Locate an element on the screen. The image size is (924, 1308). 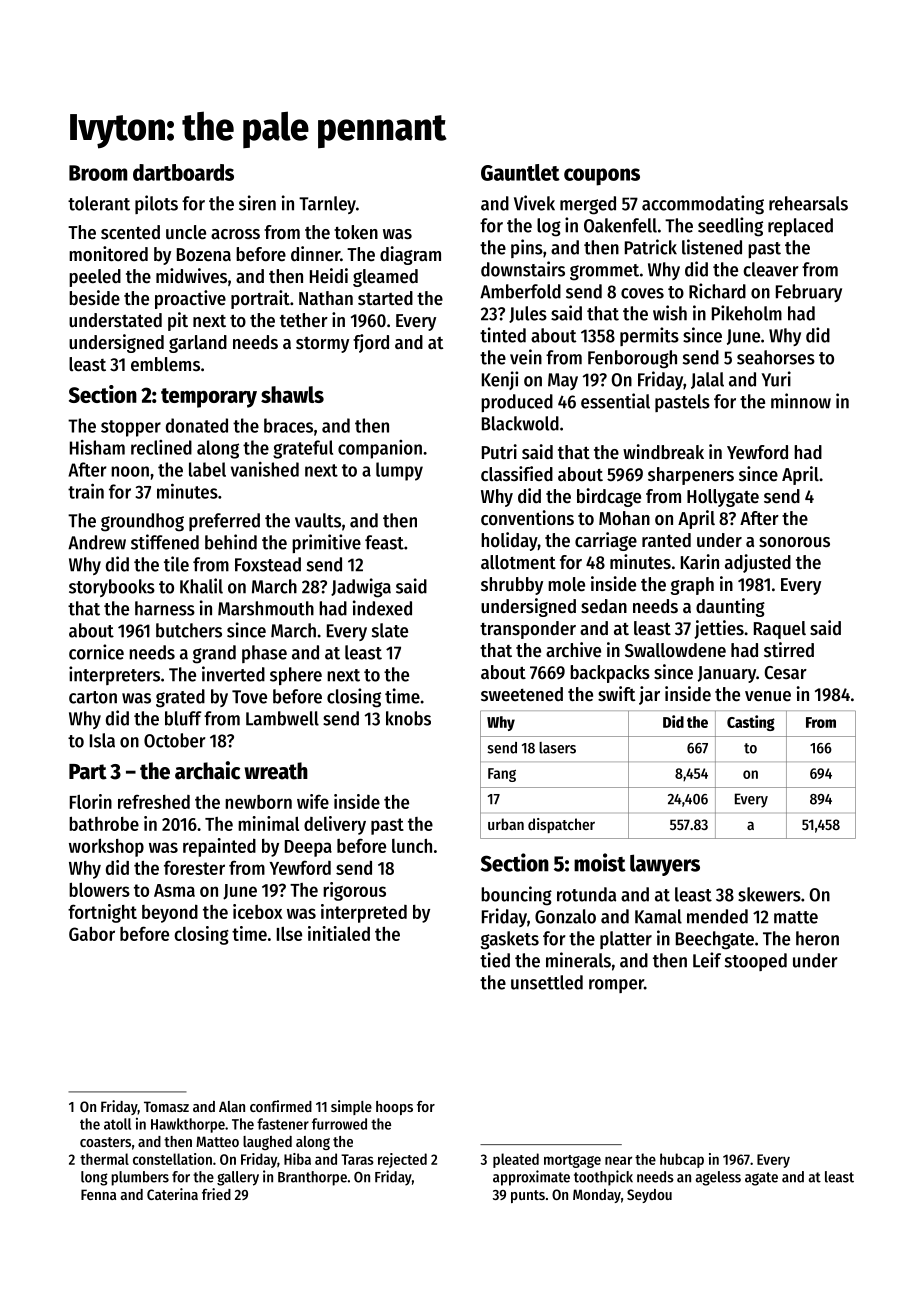
Andrew is located at coordinates (97, 542).
